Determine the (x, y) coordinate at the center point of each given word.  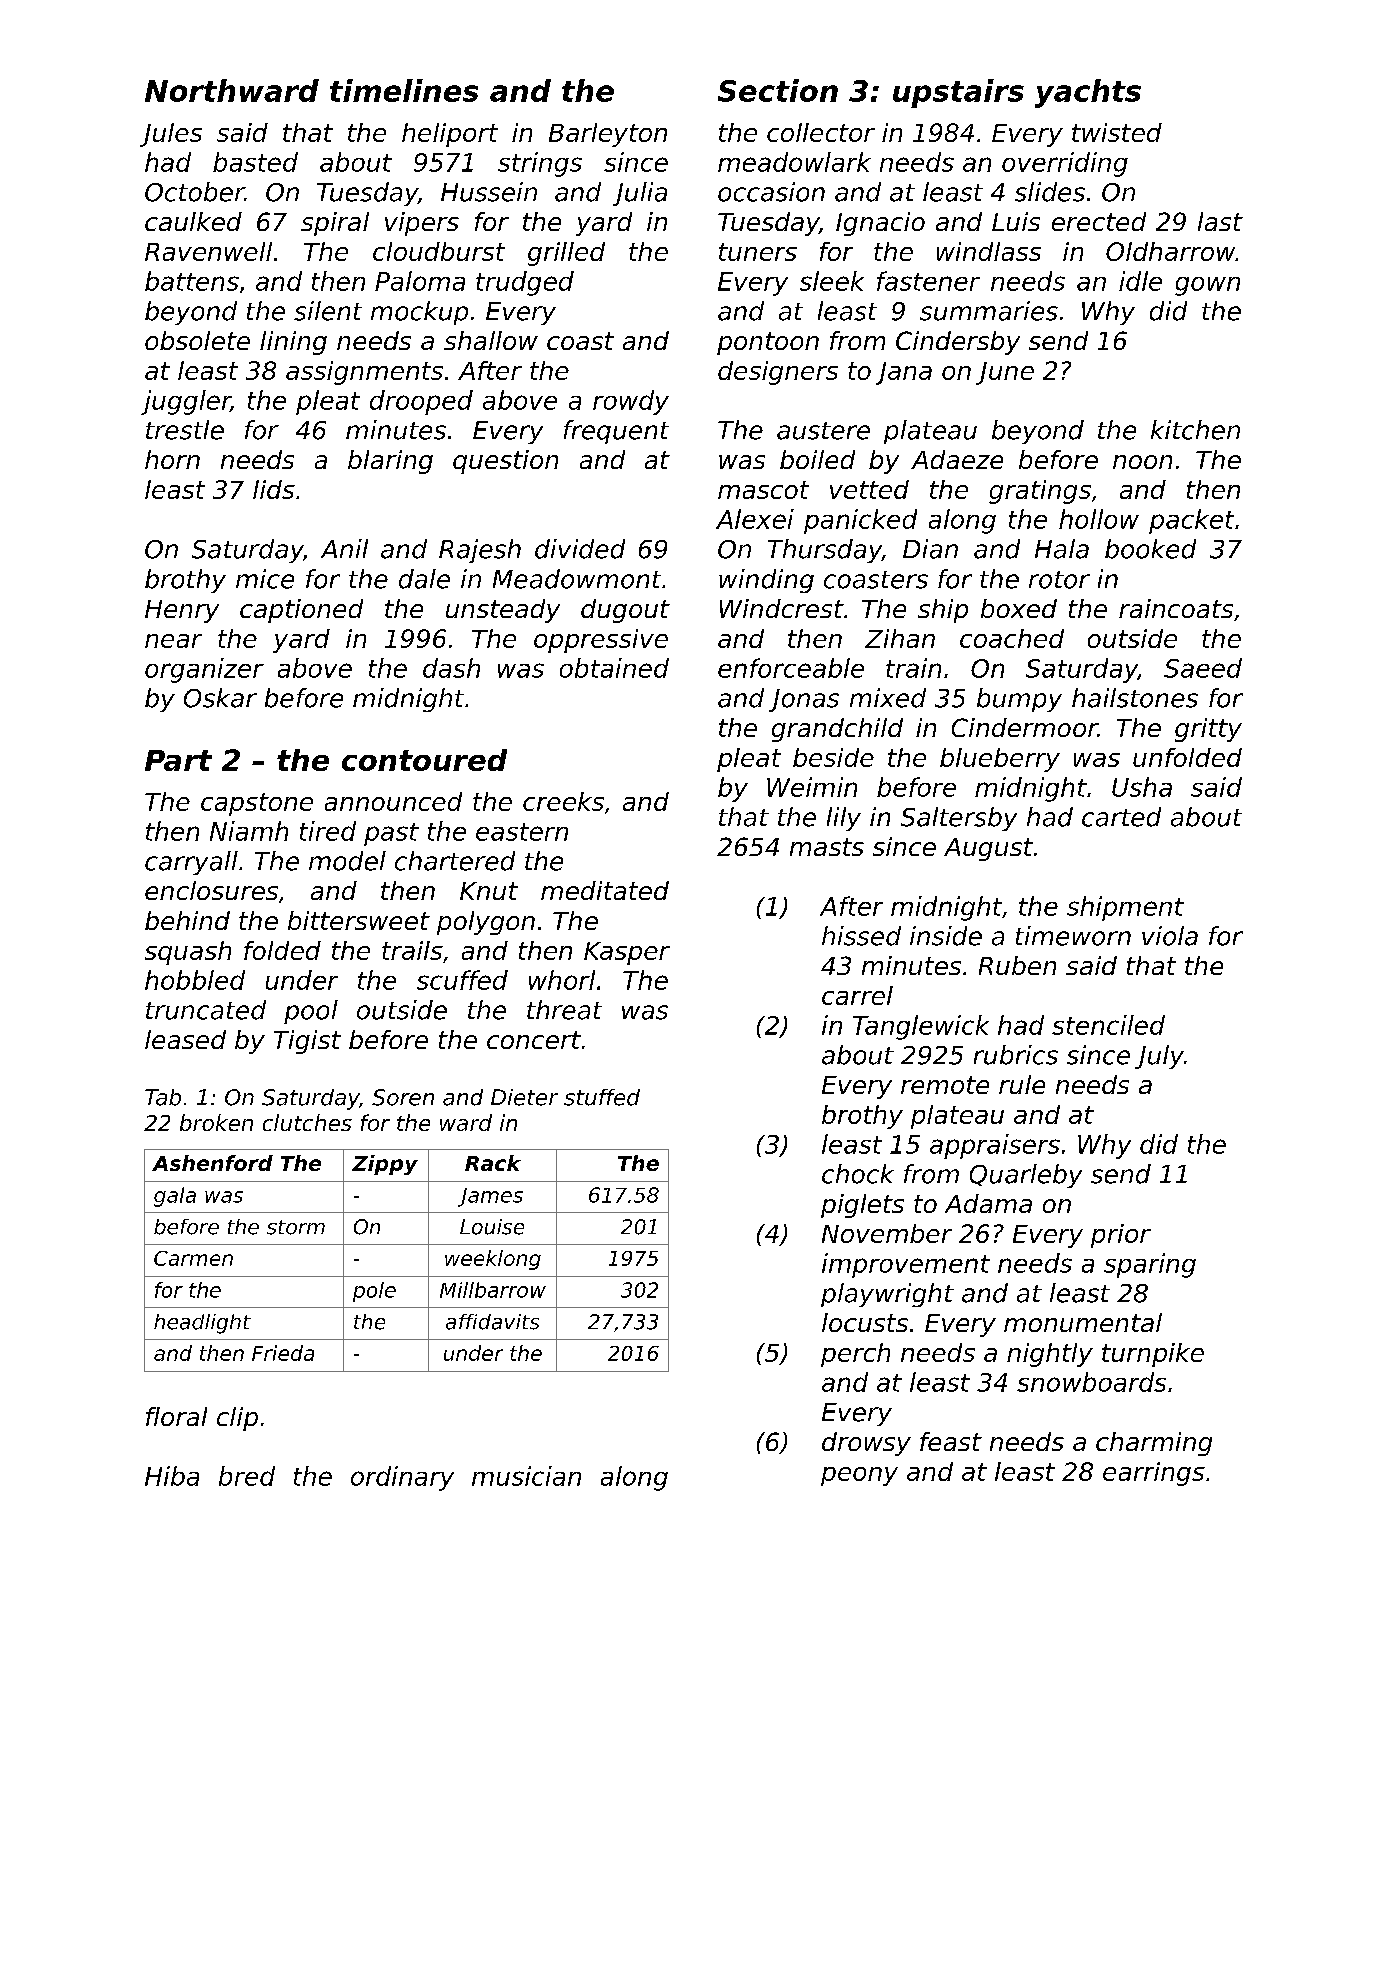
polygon (486, 923)
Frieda (283, 1353)
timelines (404, 90)
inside (946, 936)
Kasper (627, 953)
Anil (344, 548)
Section (778, 90)
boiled (817, 459)
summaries (989, 311)
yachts (1088, 93)
